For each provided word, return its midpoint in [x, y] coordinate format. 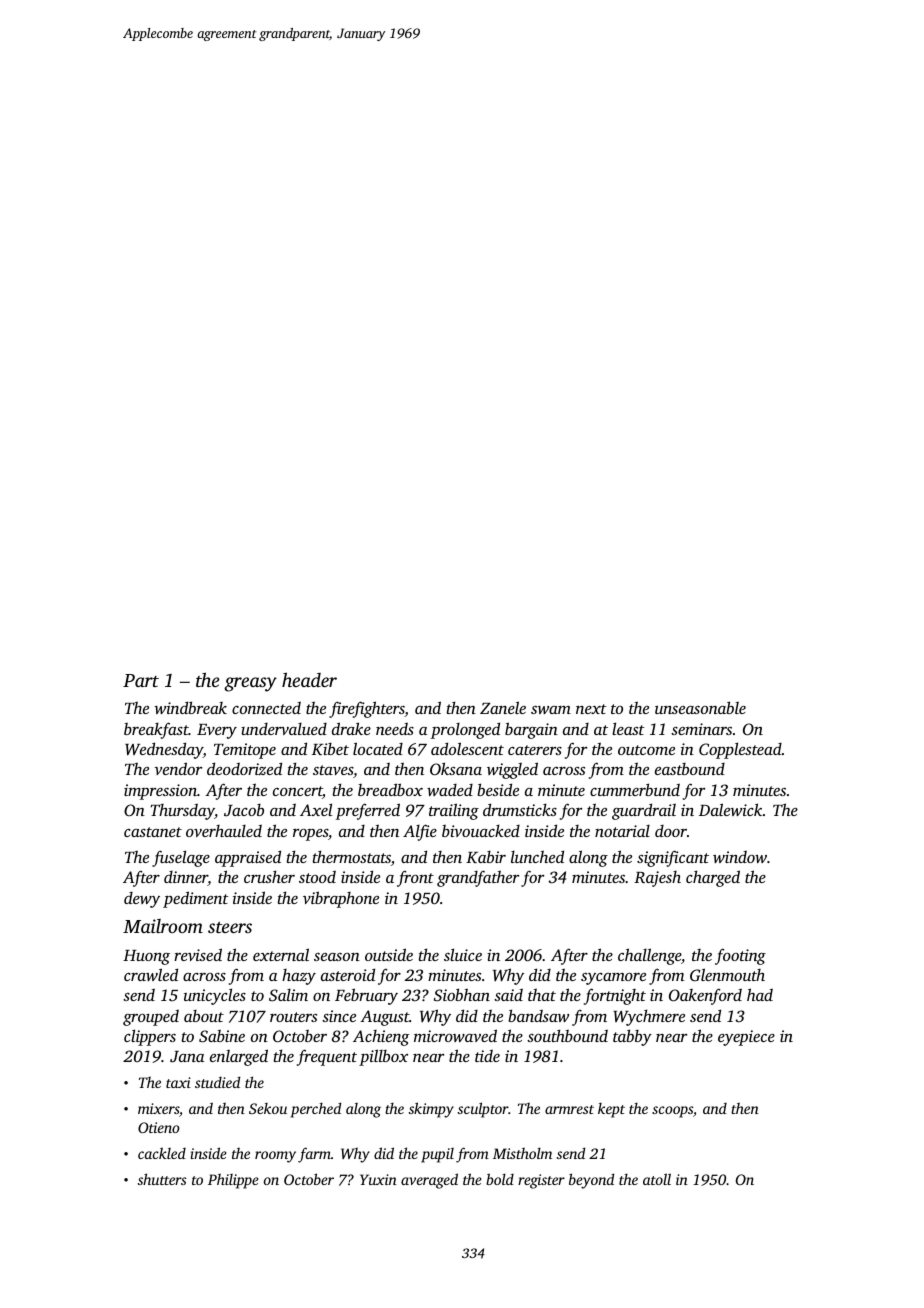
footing [740, 956]
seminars [701, 729]
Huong [146, 957]
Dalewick [730, 809]
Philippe [233, 1181]
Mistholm [522, 1153]
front [415, 878]
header [309, 679]
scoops [672, 1112]
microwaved [455, 1035]
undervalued [284, 729]
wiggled [512, 770]
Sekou [268, 1108]
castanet [153, 832]
